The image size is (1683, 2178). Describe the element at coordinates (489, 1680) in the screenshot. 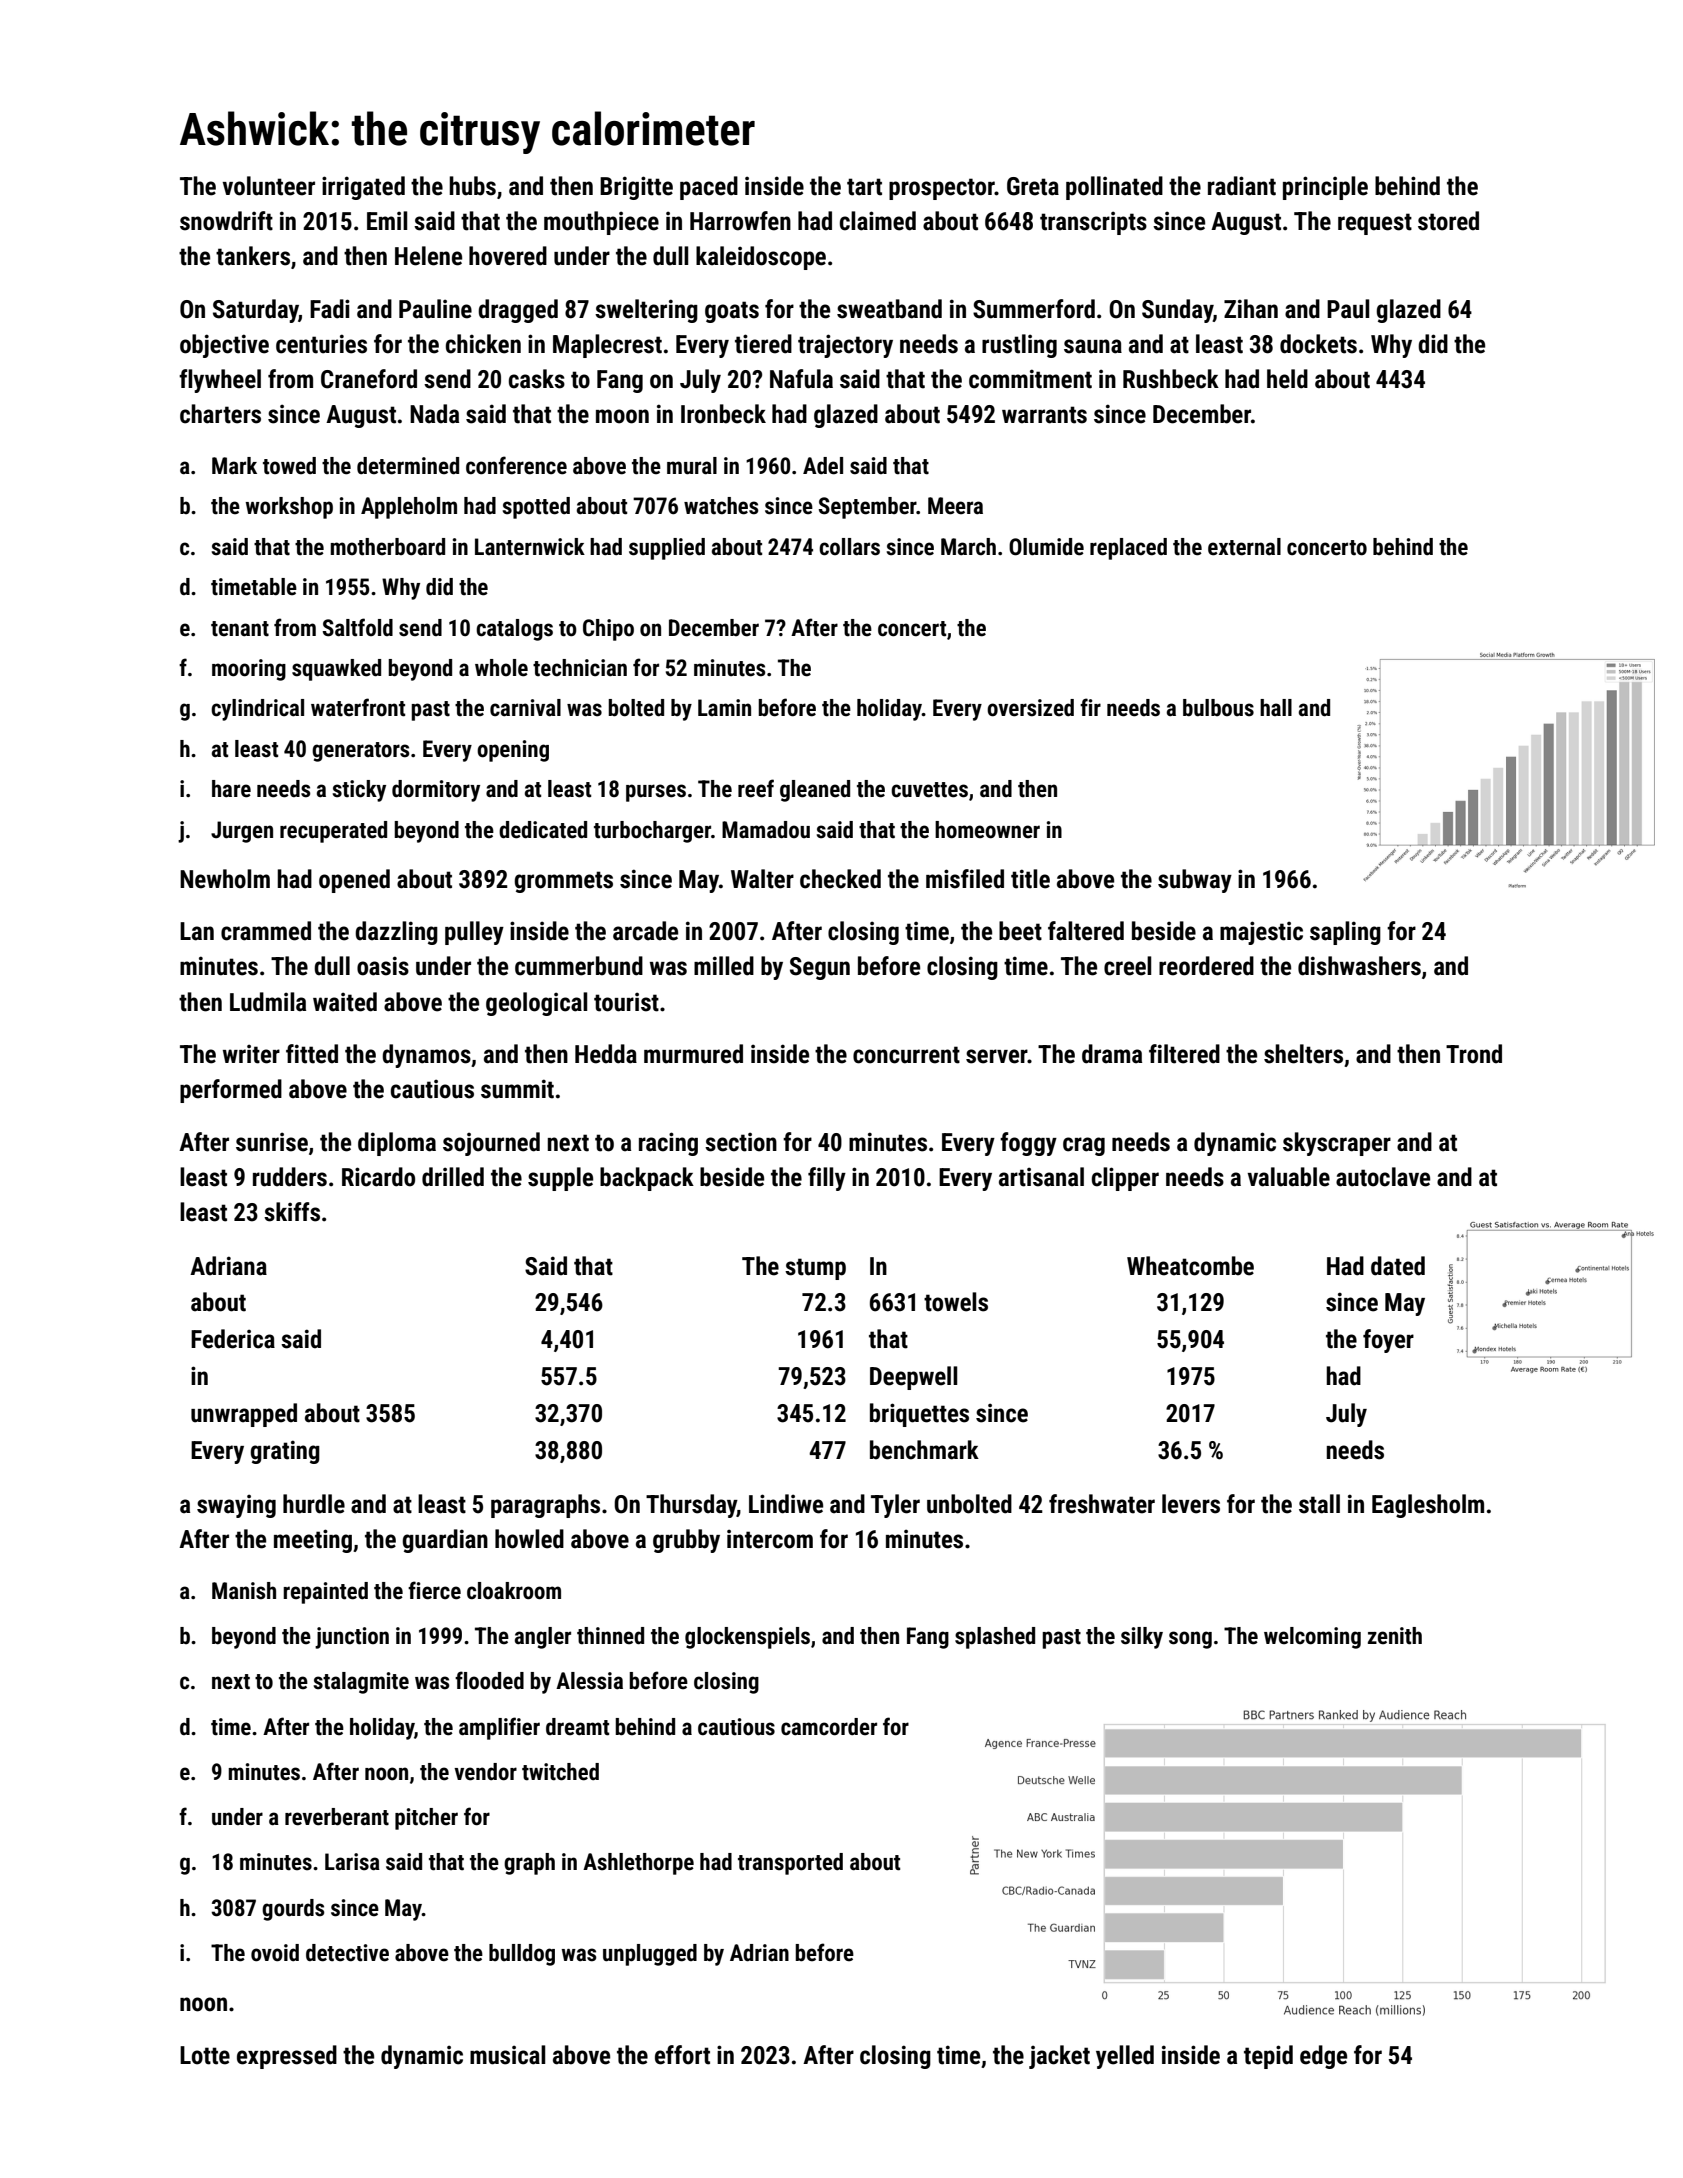

I see `flooded` at that location.
